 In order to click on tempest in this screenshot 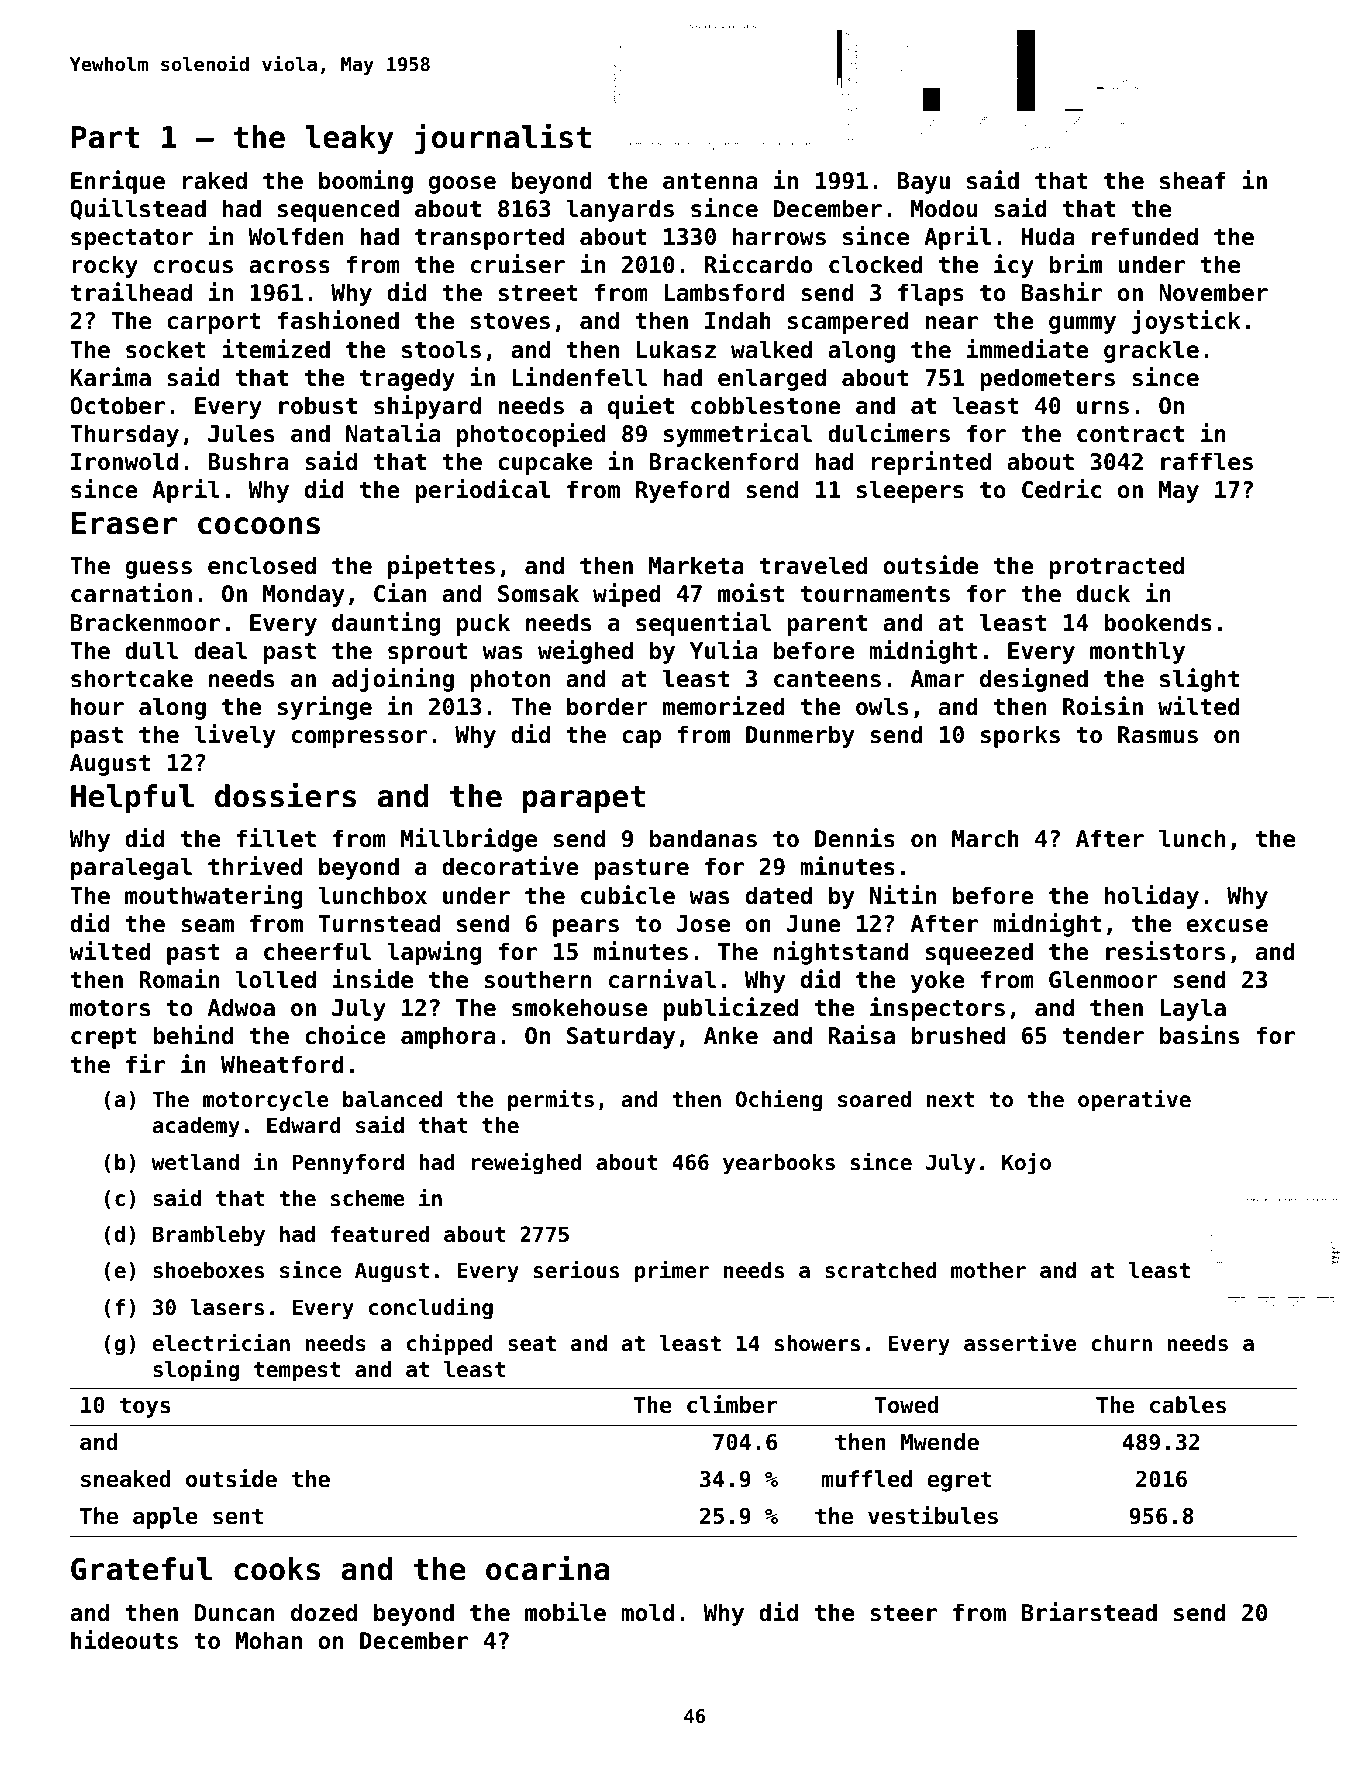, I will do `click(297, 1372)`.
